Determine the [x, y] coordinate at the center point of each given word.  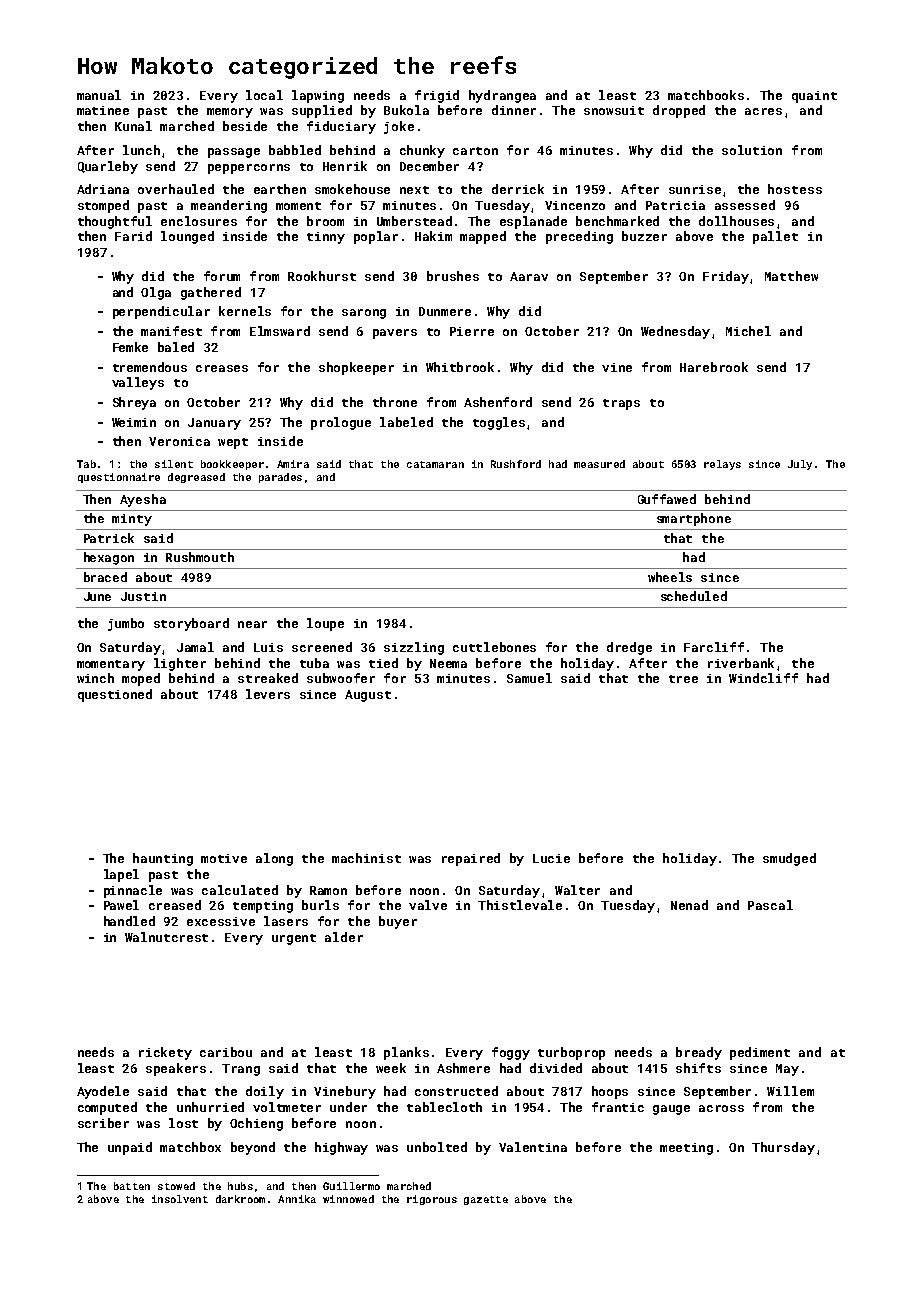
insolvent [180, 1199]
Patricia [675, 205]
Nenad [689, 905]
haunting [163, 859]
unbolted [437, 1147]
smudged [789, 859]
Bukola [406, 110]
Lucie [551, 858]
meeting [686, 1149]
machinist [366, 858]
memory [230, 113]
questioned [115, 695]
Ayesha [143, 500]
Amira [293, 464]
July [800, 465]
